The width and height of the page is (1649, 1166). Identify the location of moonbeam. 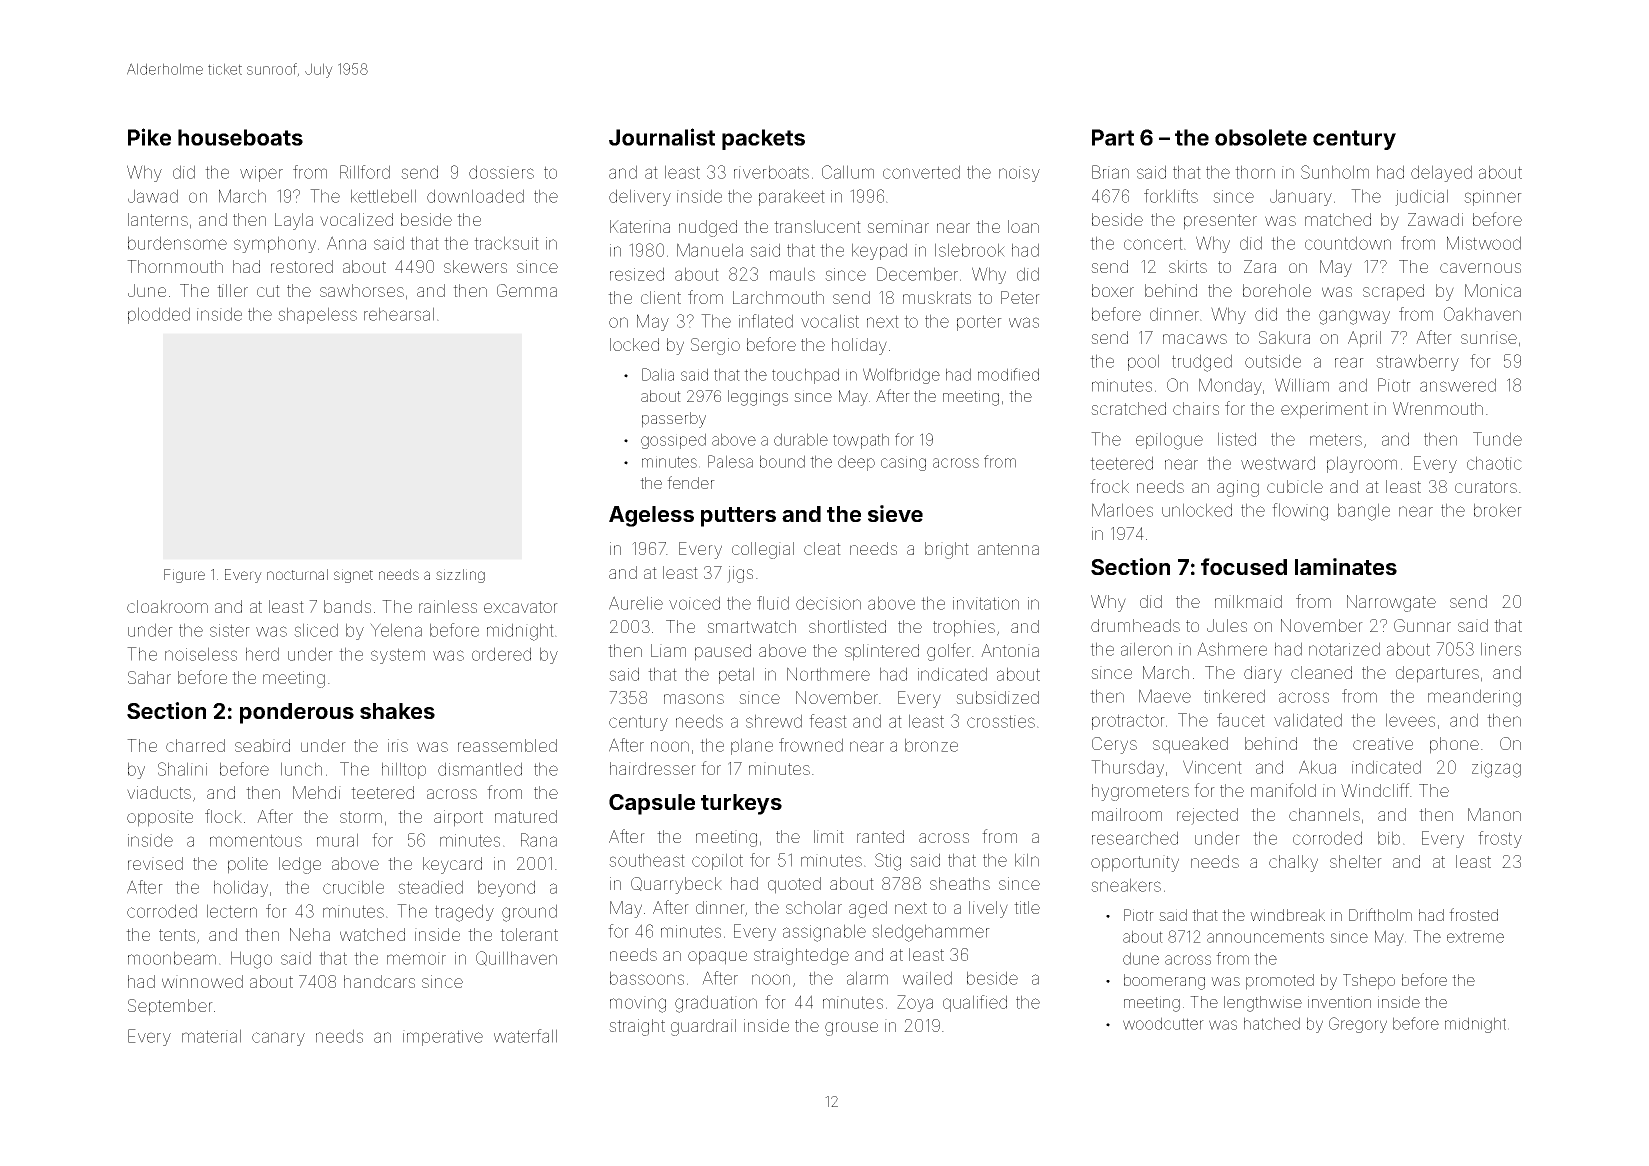
(172, 958).
